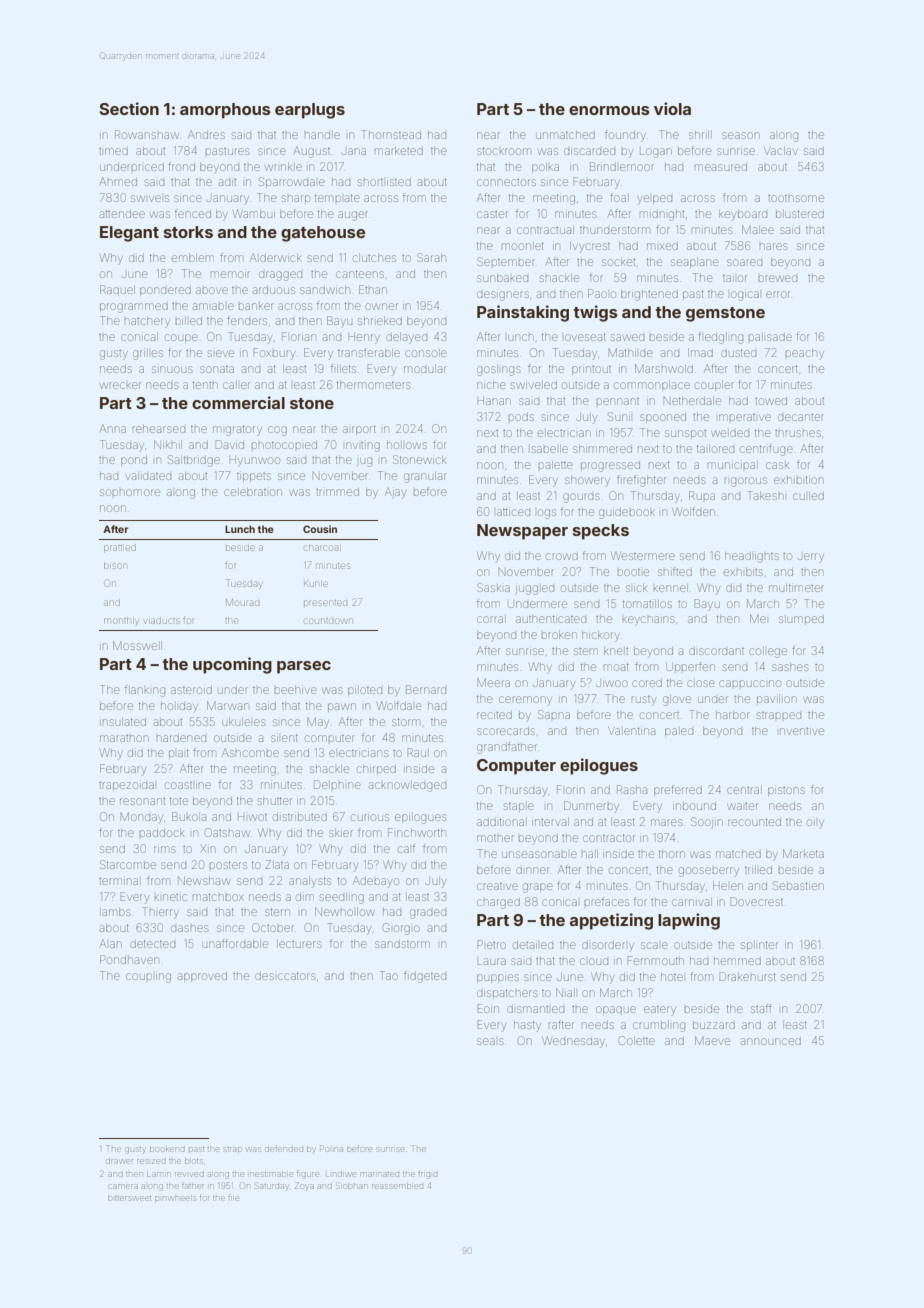  I want to click on blustered, so click(800, 214).
